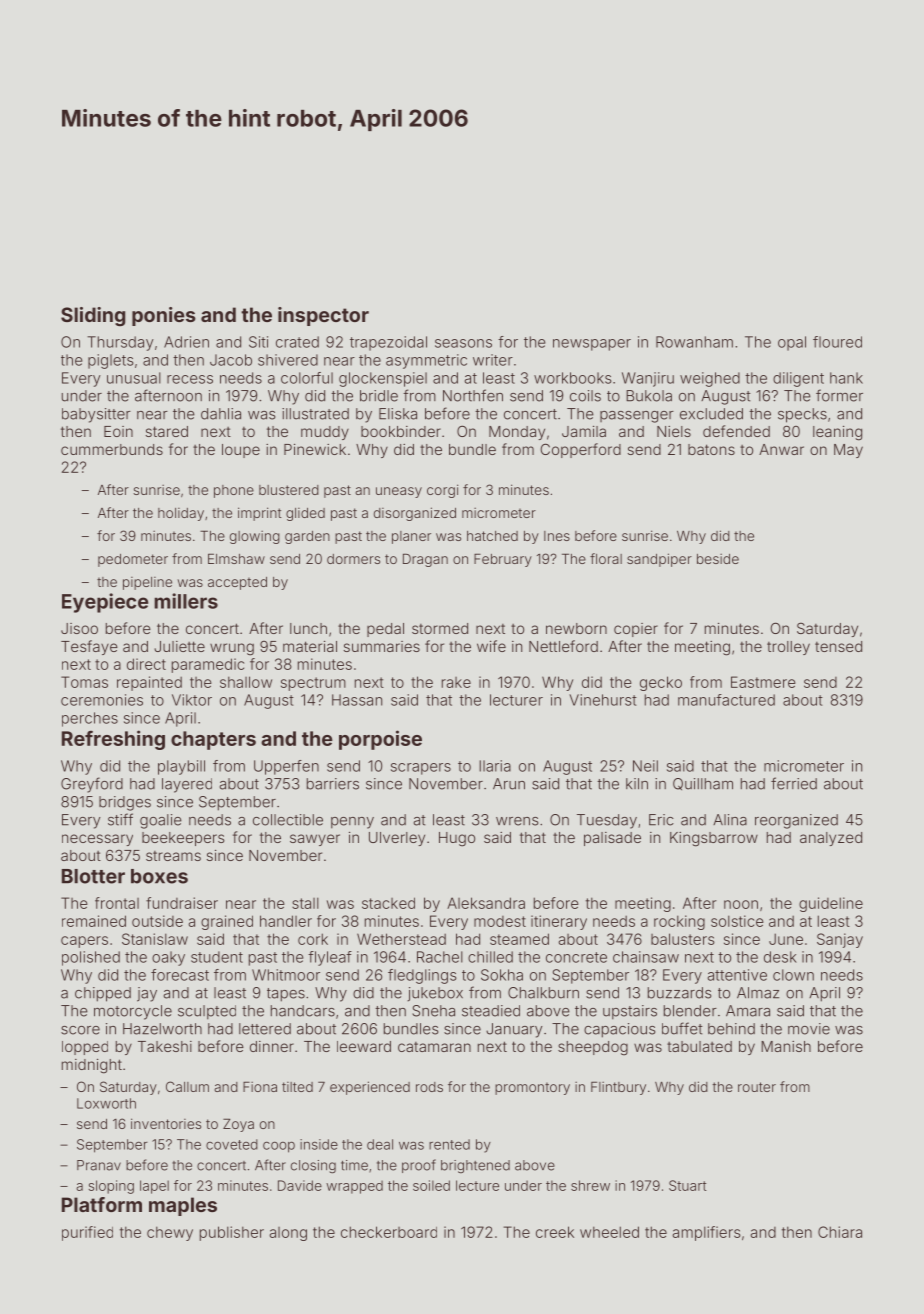 The image size is (924, 1314). I want to click on purified, so click(87, 1233).
